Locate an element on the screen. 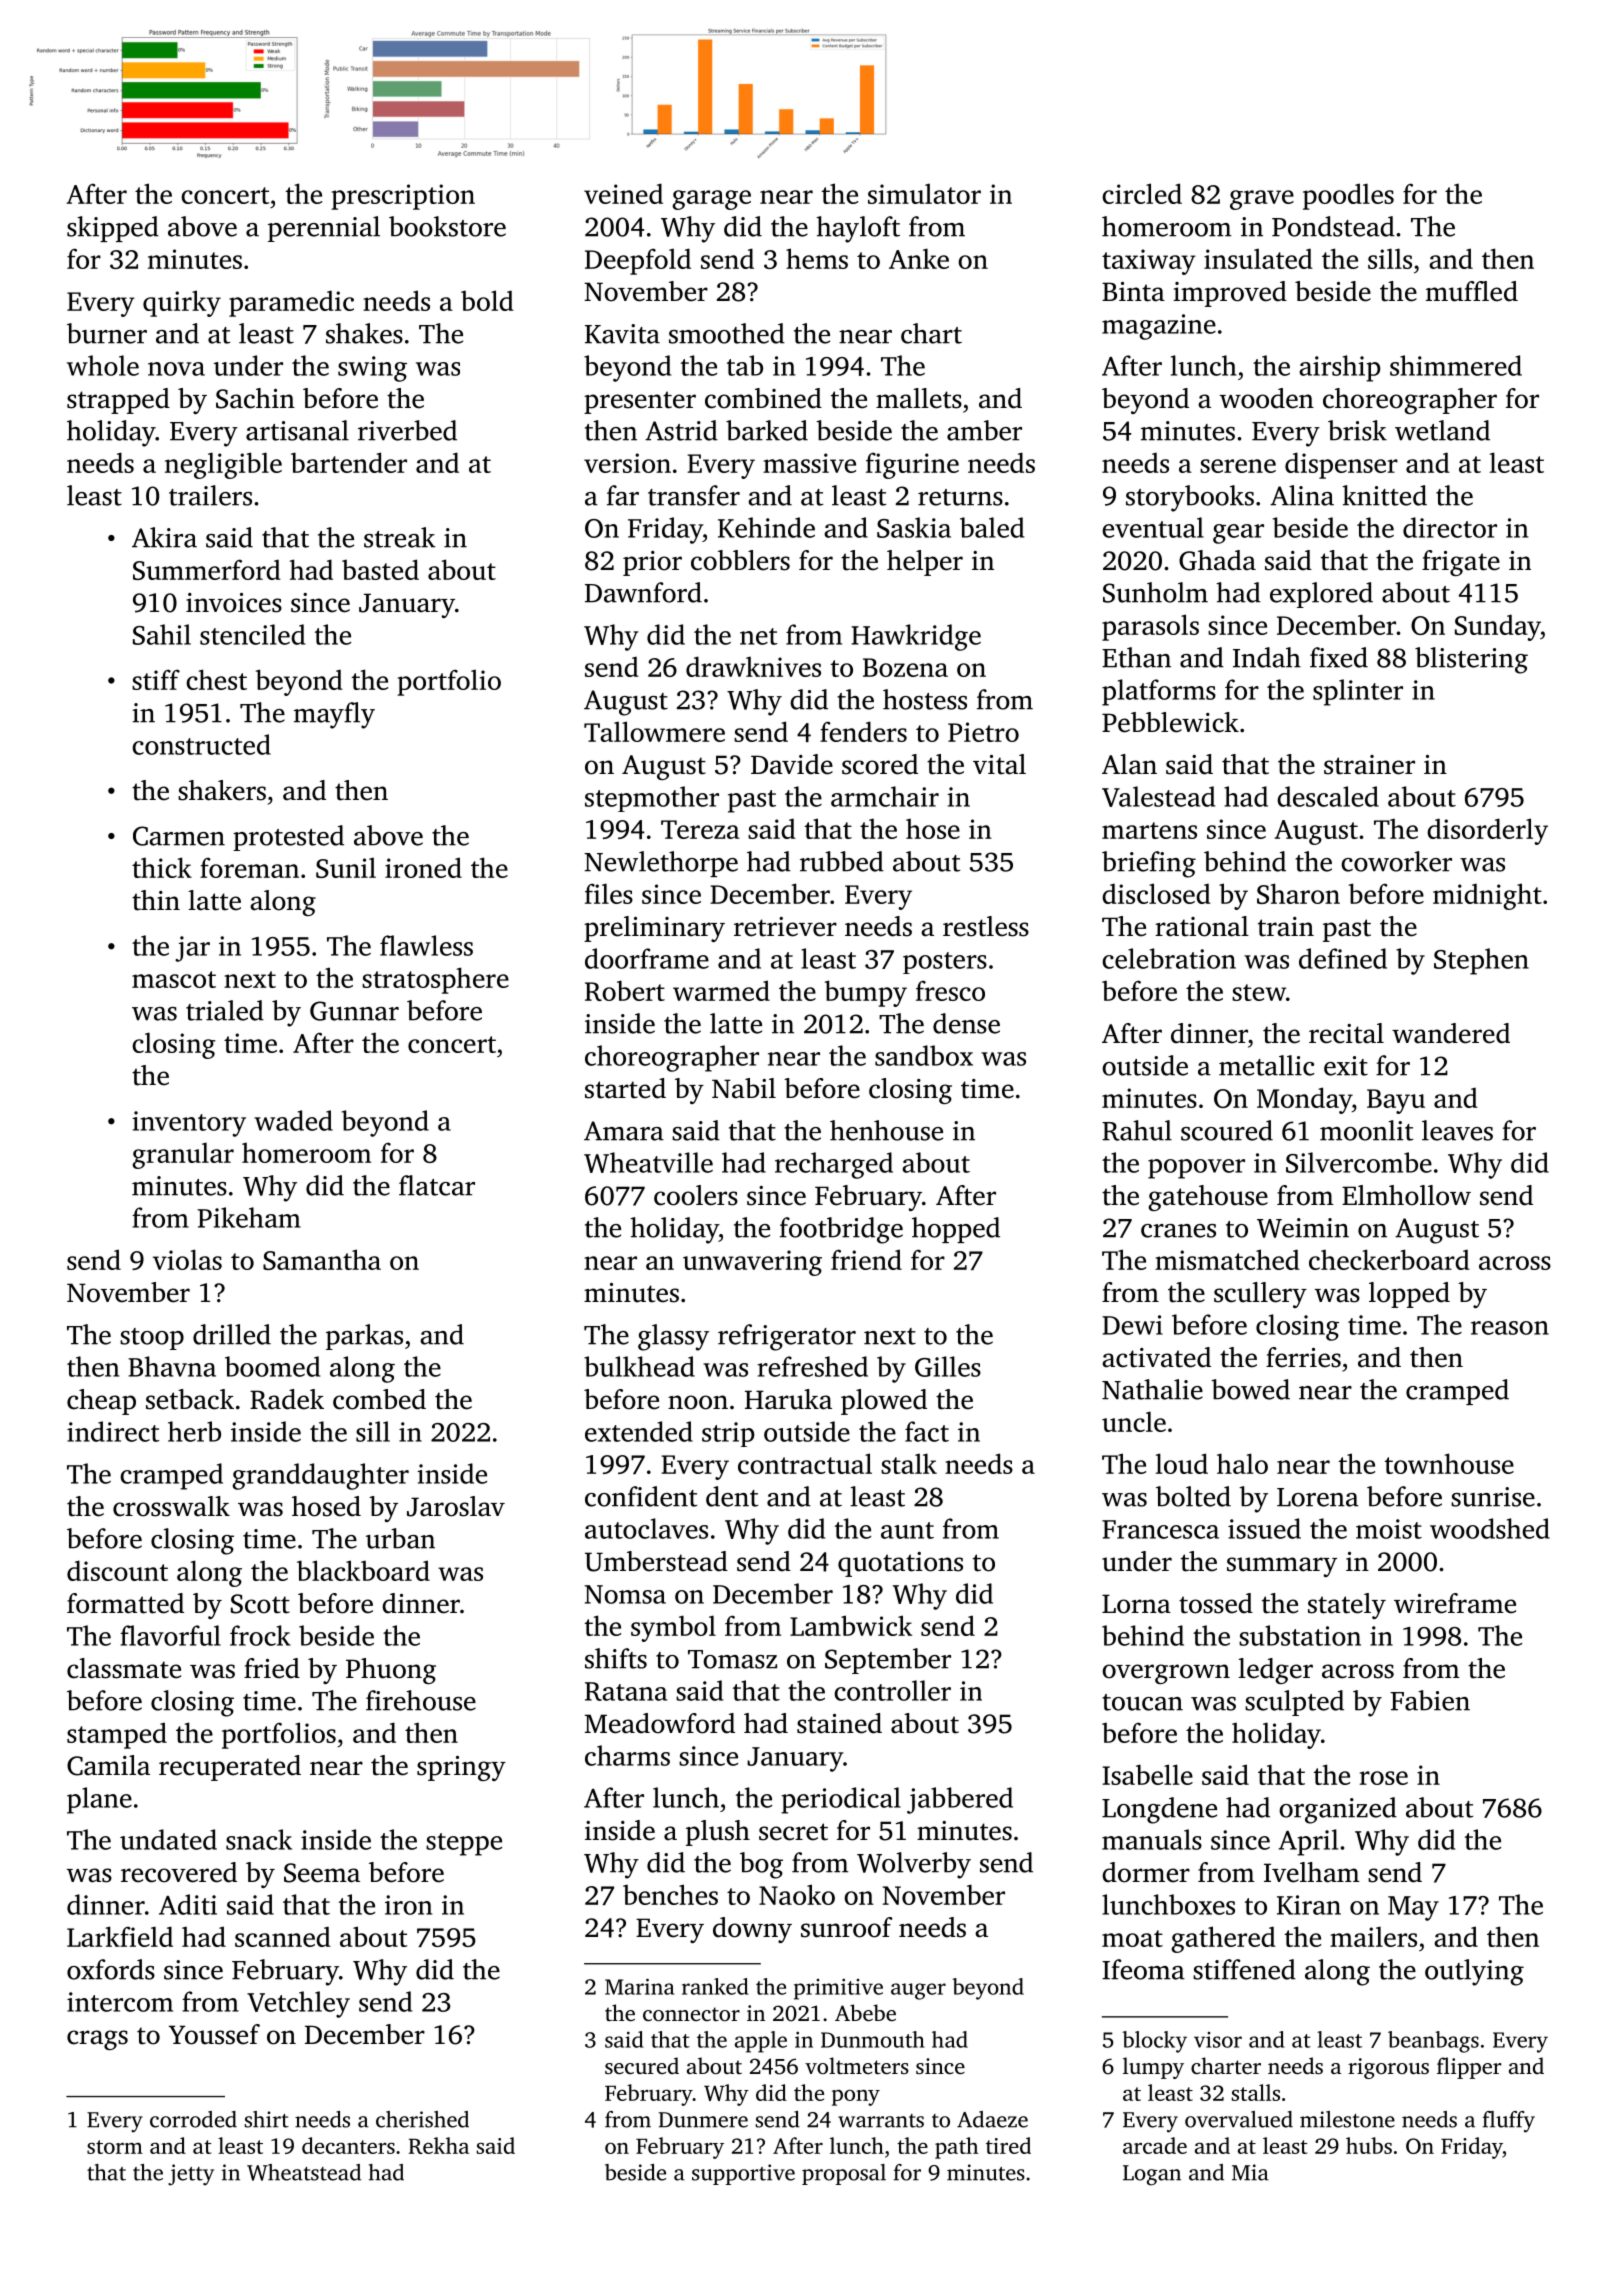 This screenshot has width=1620, height=2292. descaled is located at coordinates (1328, 796).
